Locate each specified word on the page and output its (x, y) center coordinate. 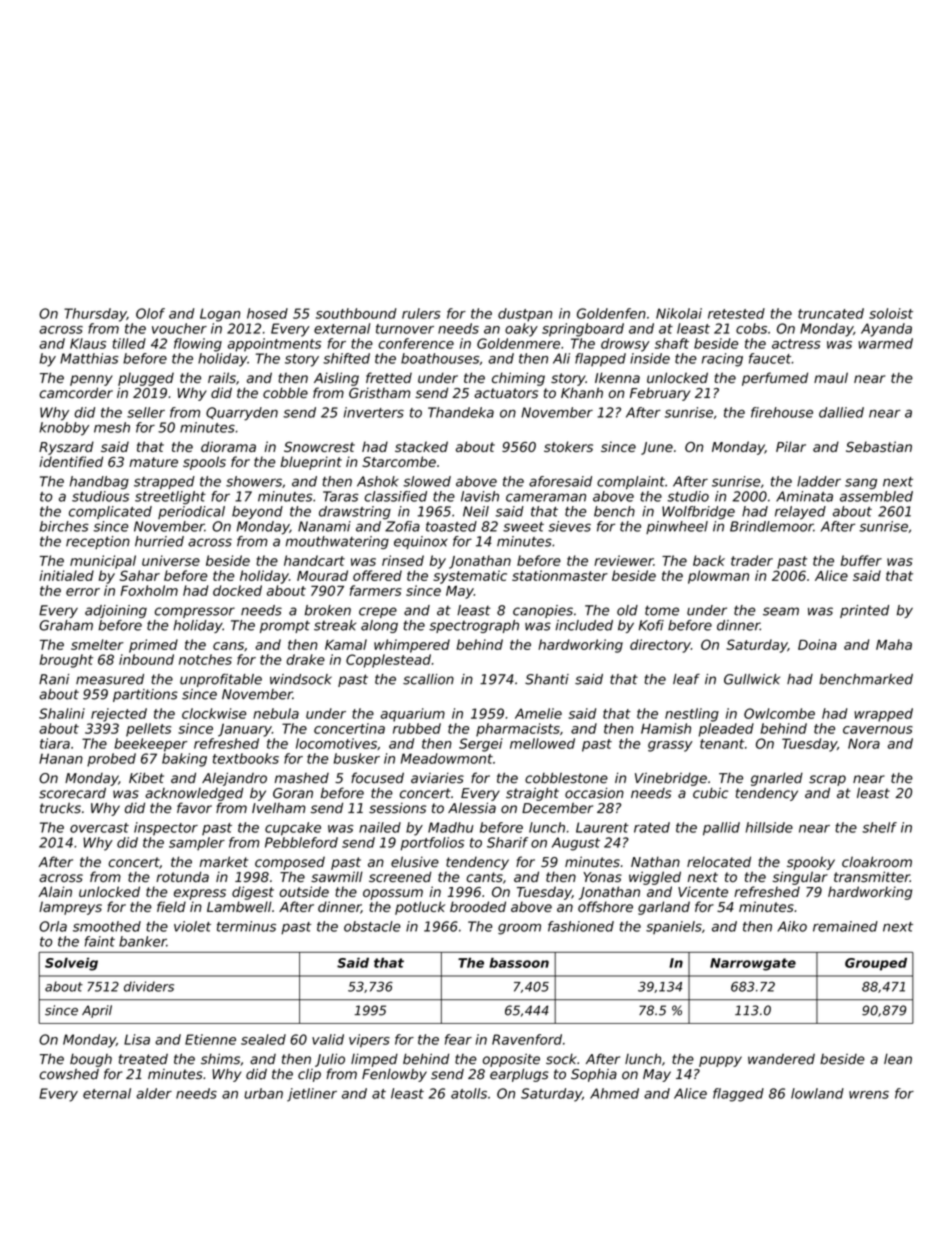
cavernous (878, 730)
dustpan (525, 315)
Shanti (547, 679)
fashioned (581, 926)
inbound (146, 659)
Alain (55, 891)
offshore (605, 906)
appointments (274, 345)
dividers (149, 986)
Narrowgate (753, 964)
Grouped (876, 964)
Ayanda (886, 330)
